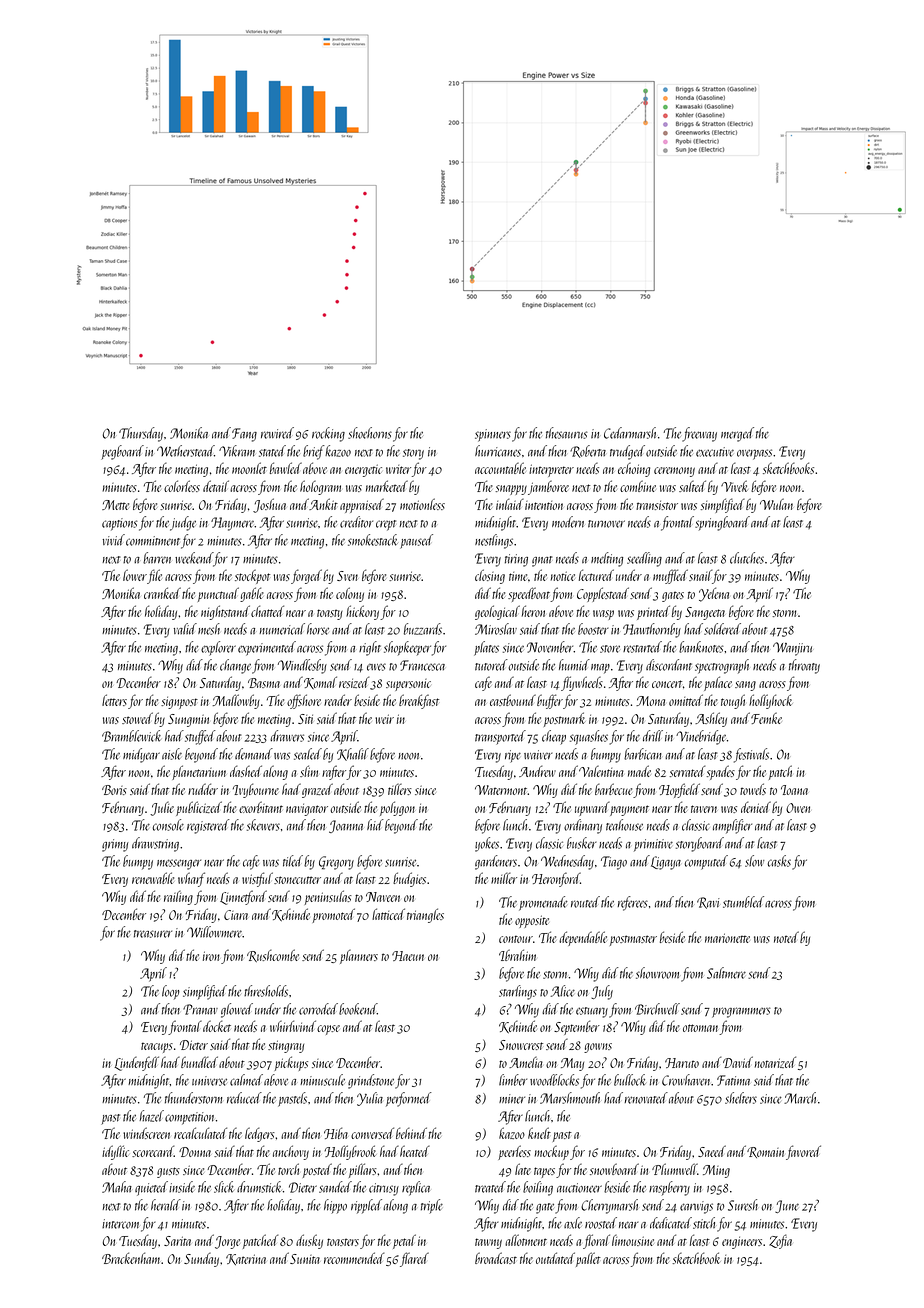 This image has height=1308, width=924. What do you see at coordinates (236, 701) in the image?
I see `Mallowby` at bounding box center [236, 701].
